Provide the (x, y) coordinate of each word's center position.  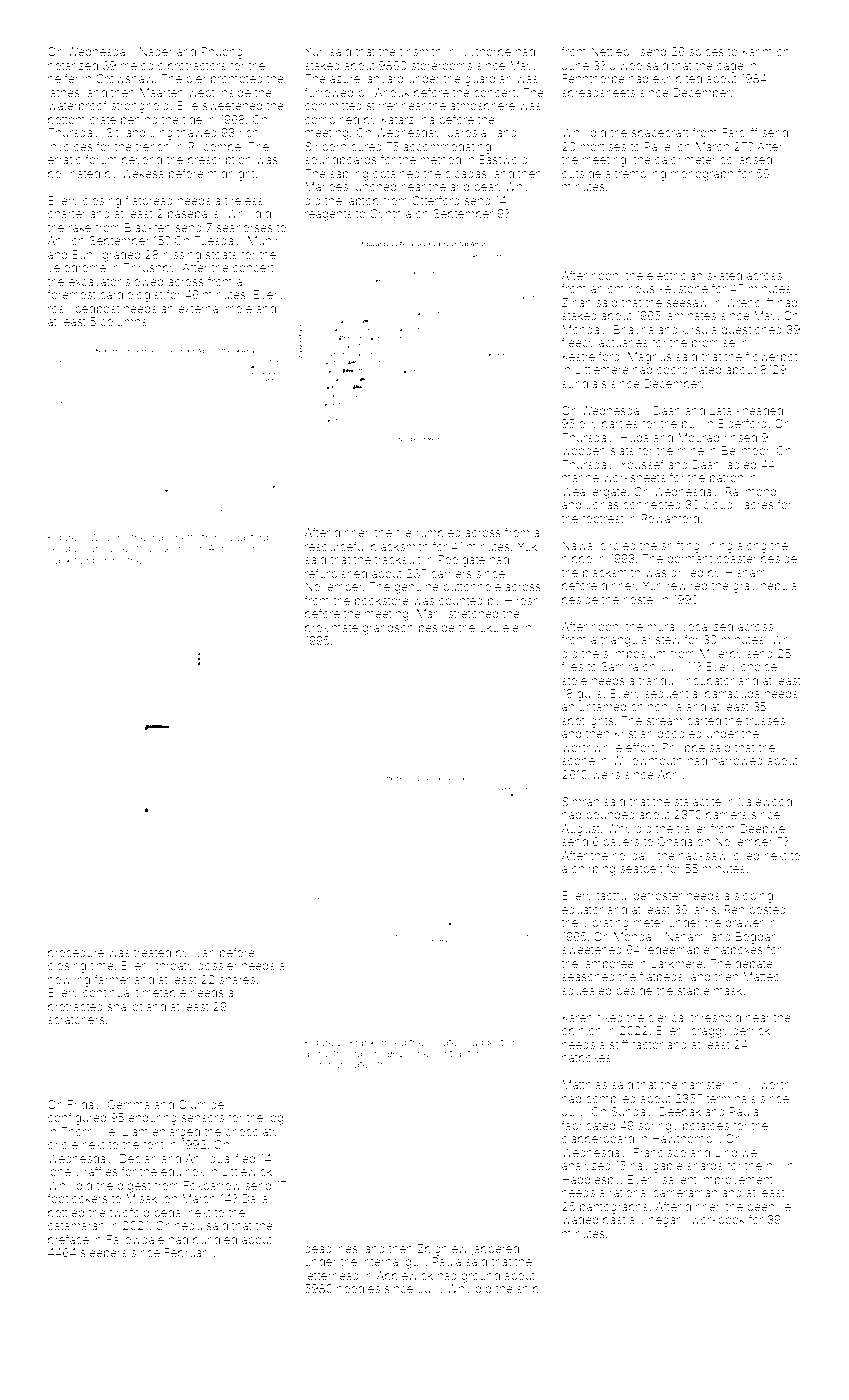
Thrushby (149, 269)
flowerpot (771, 357)
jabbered (495, 1250)
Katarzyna (407, 121)
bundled (215, 1239)
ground (480, 1277)
